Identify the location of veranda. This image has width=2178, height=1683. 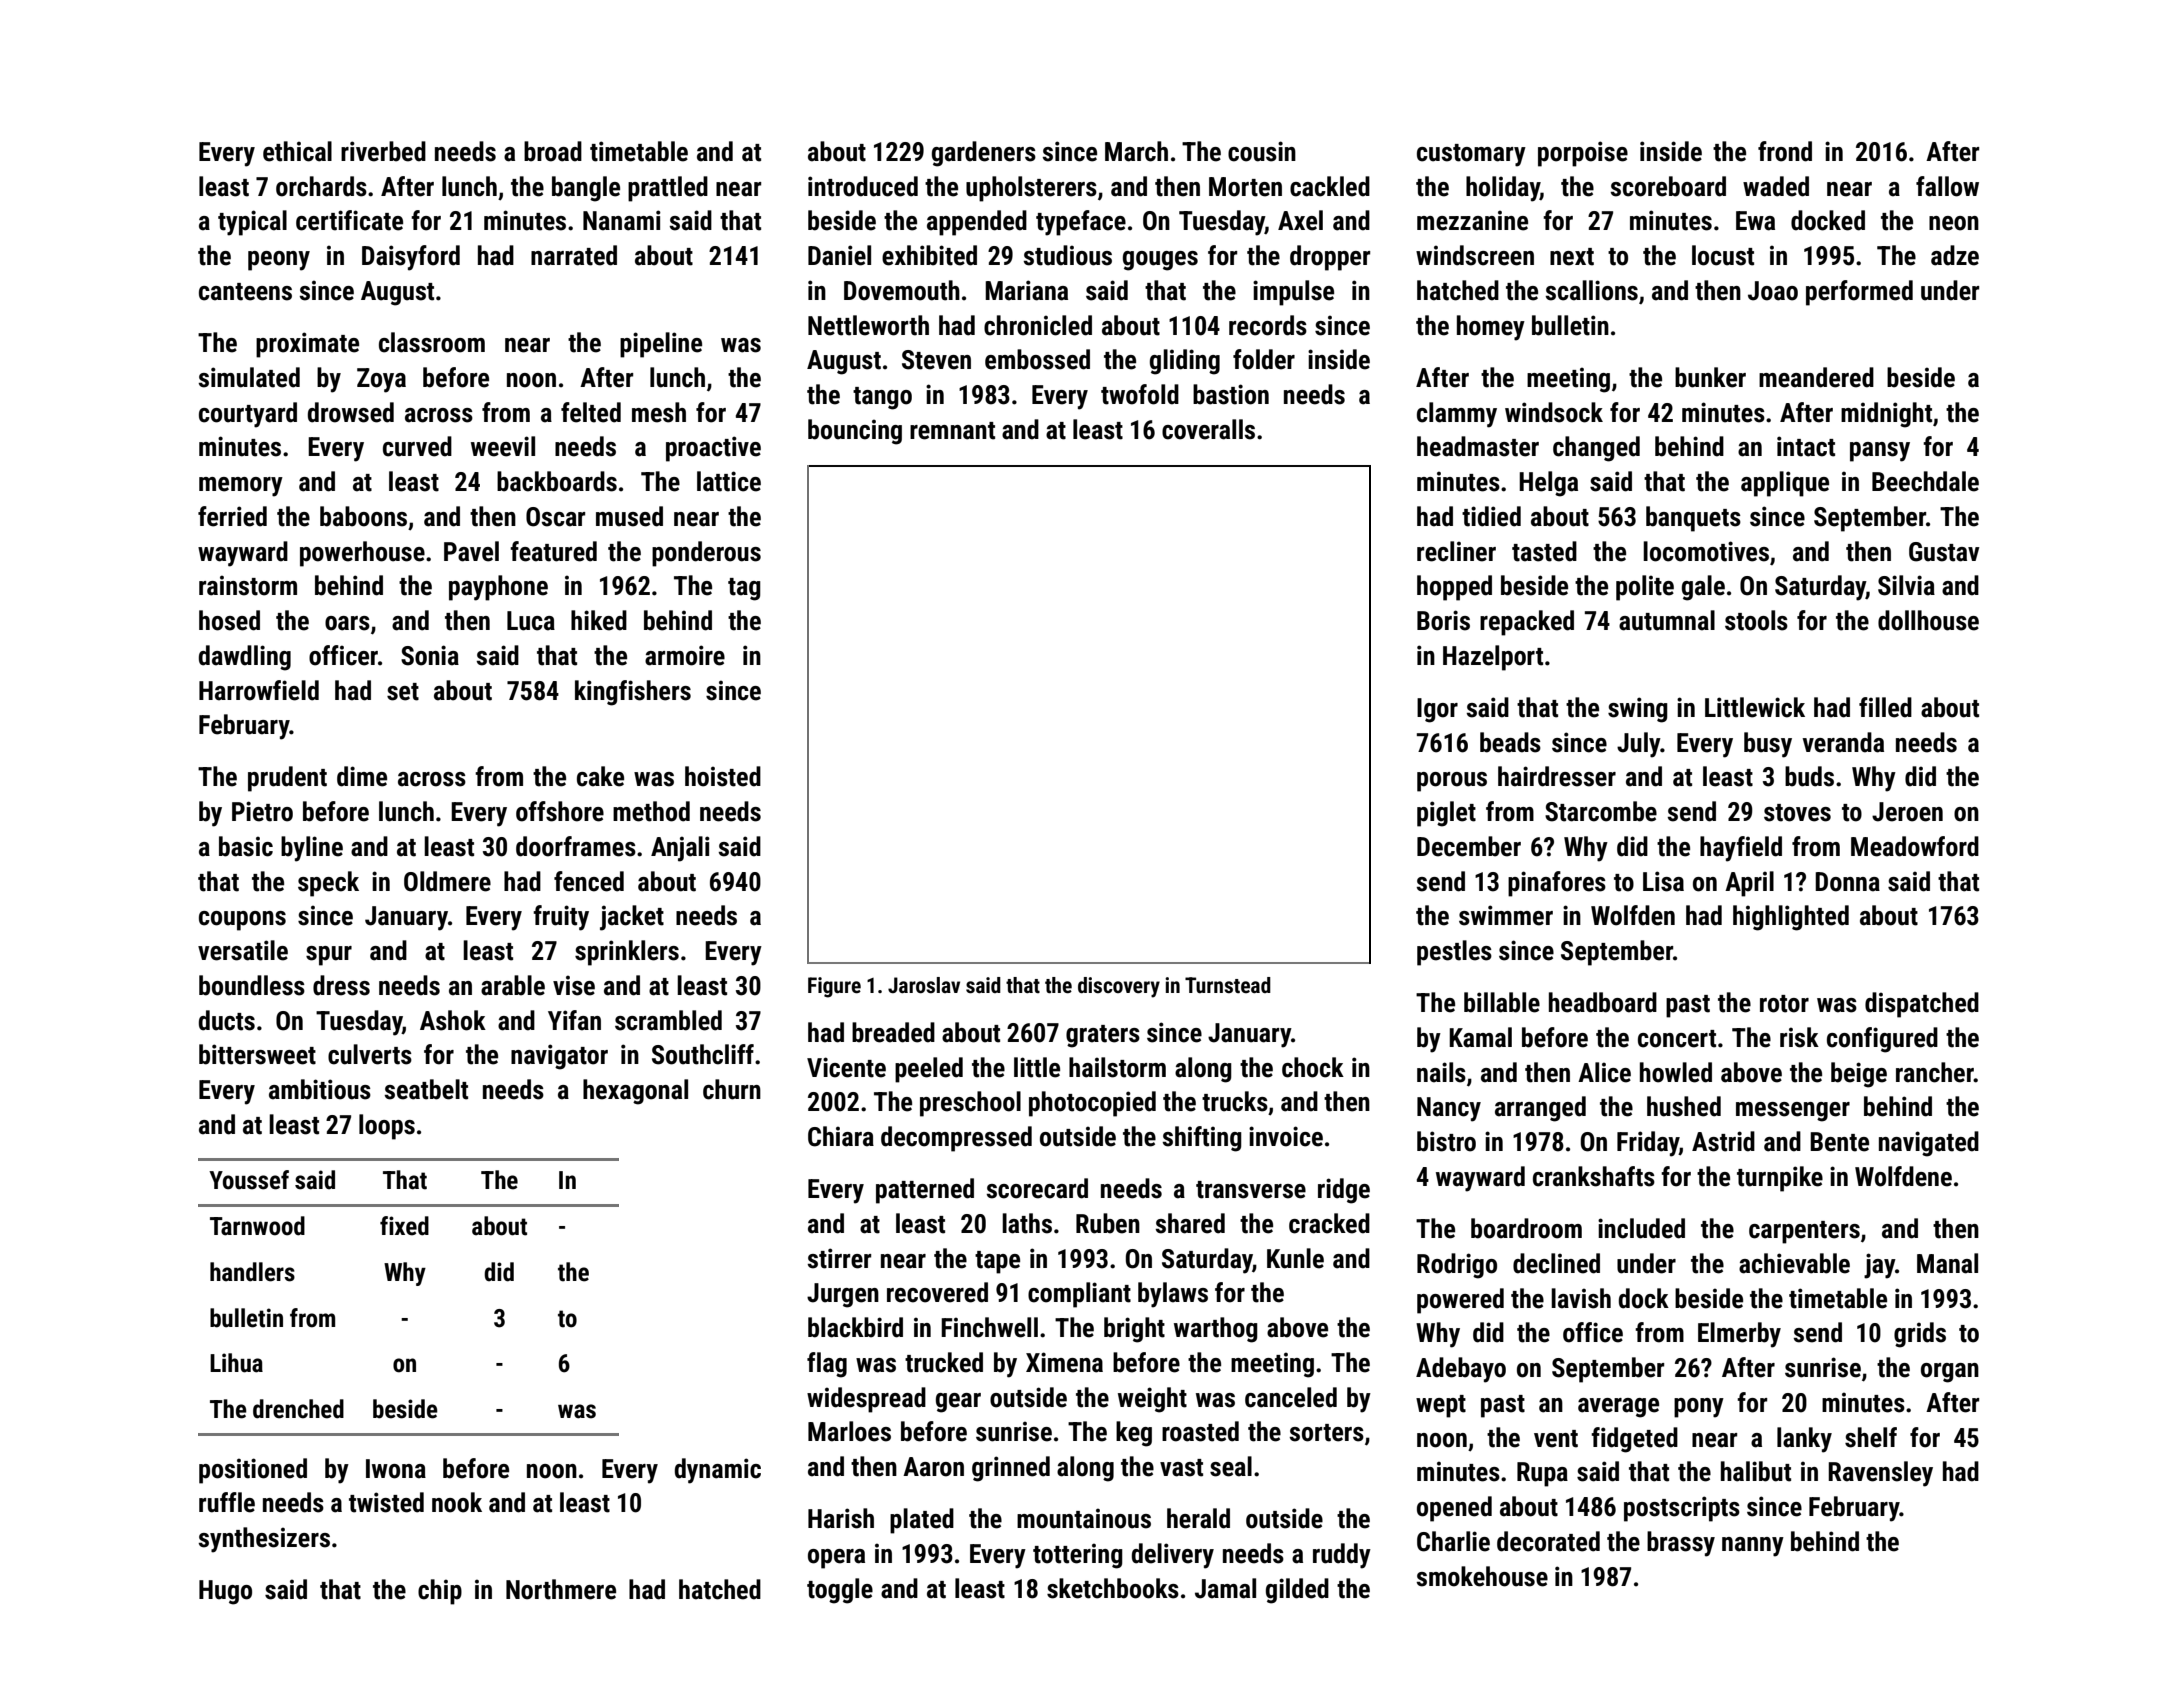
(1843, 742).
